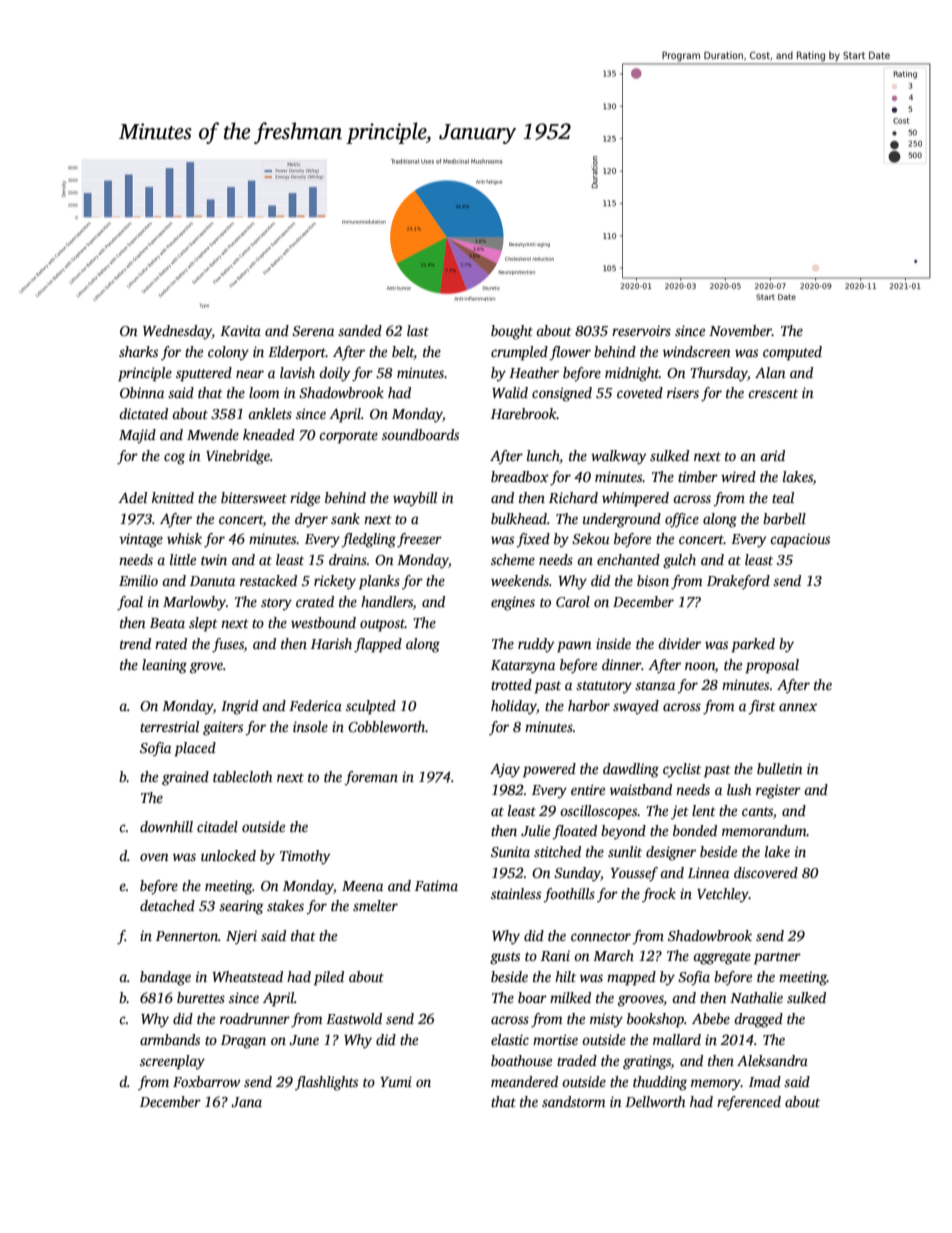 The width and height of the screenshot is (952, 1233). I want to click on risers, so click(683, 392).
